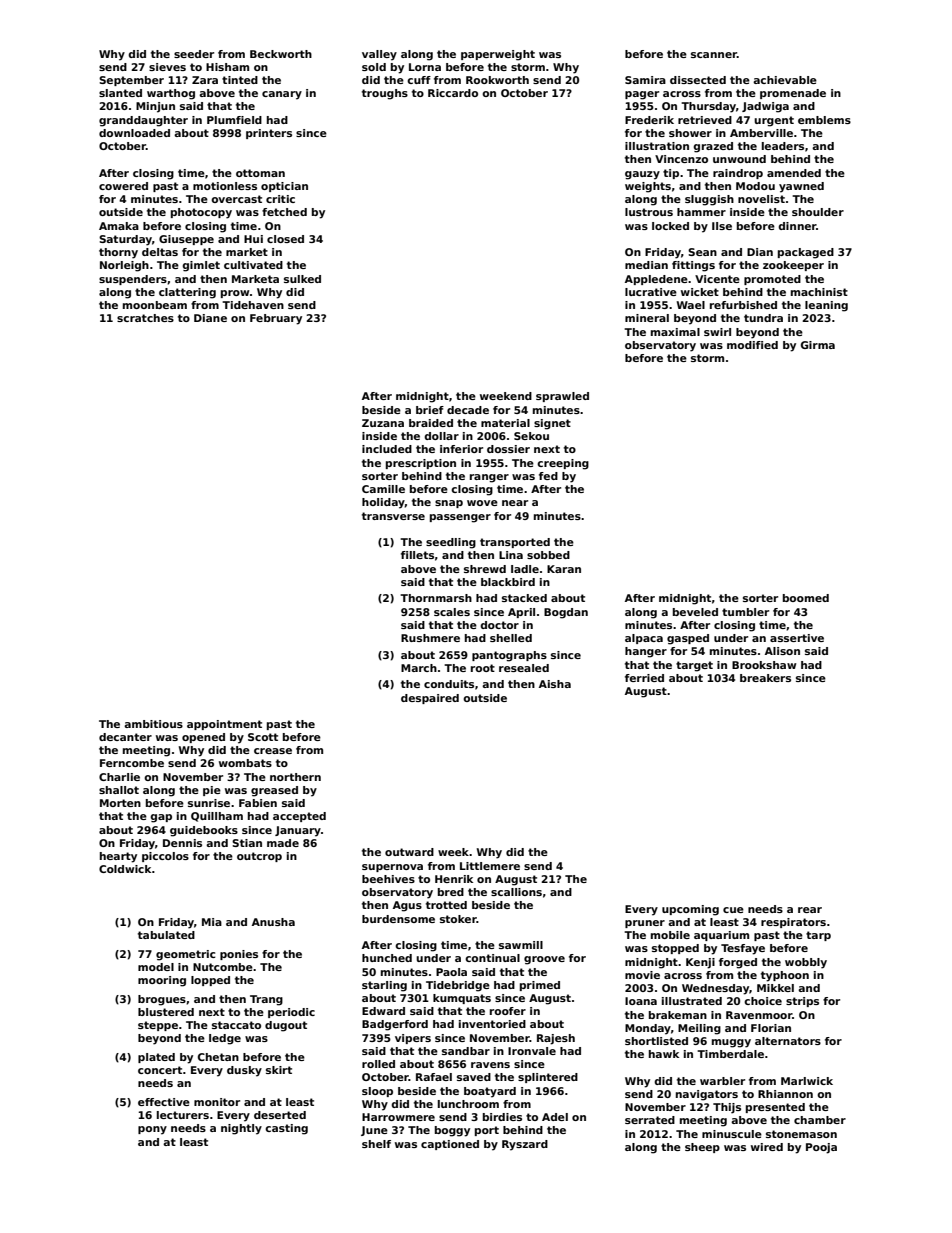 This page has height=1233, width=952. What do you see at coordinates (201, 213) in the page?
I see `photocopy` at bounding box center [201, 213].
